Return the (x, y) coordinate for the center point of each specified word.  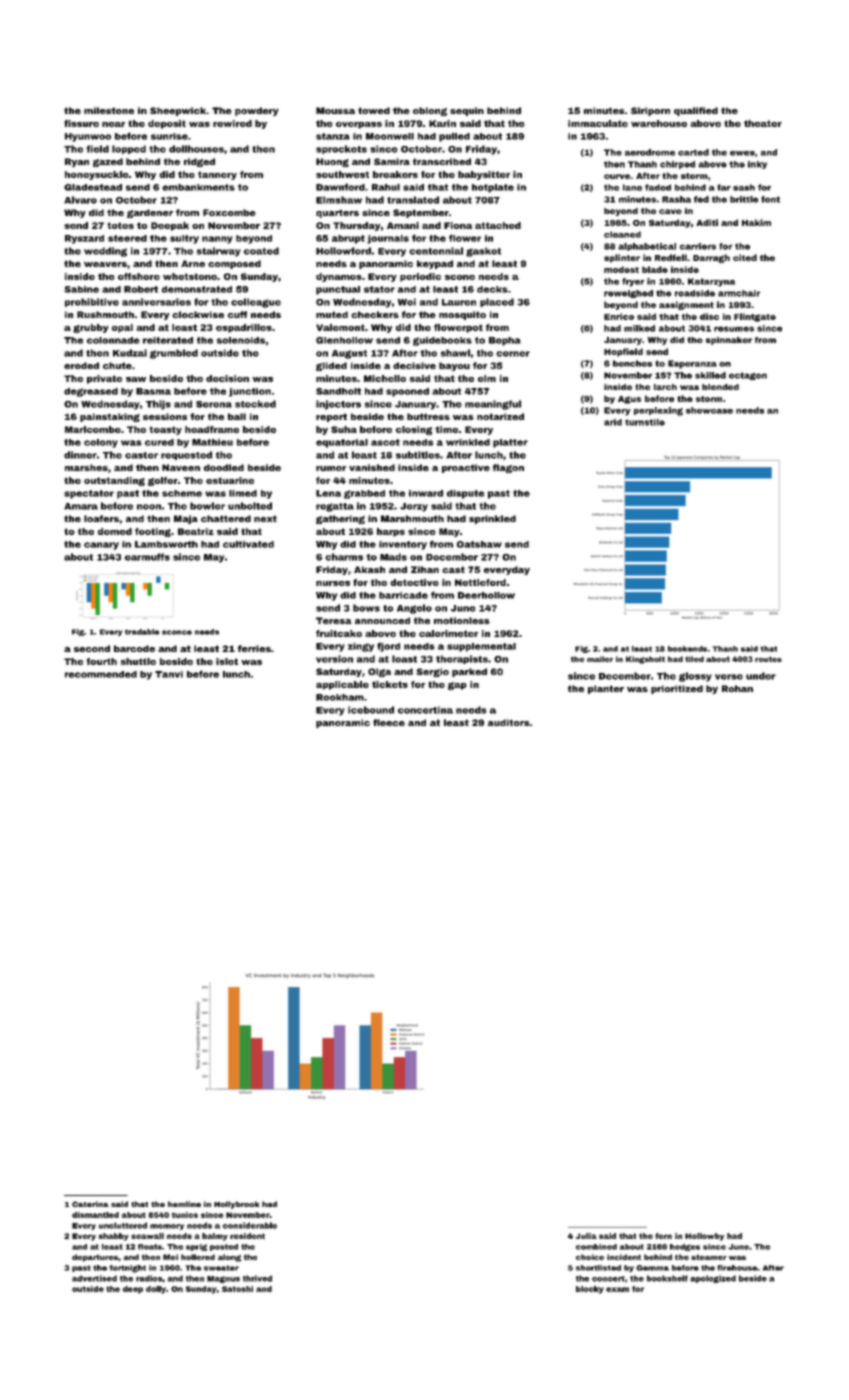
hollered (198, 1257)
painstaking (110, 417)
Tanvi (169, 674)
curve (617, 176)
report (331, 417)
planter (606, 689)
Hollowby (704, 1237)
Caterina (90, 1204)
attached (498, 225)
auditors (509, 722)
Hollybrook (236, 1205)
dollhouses (196, 149)
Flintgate (755, 317)
